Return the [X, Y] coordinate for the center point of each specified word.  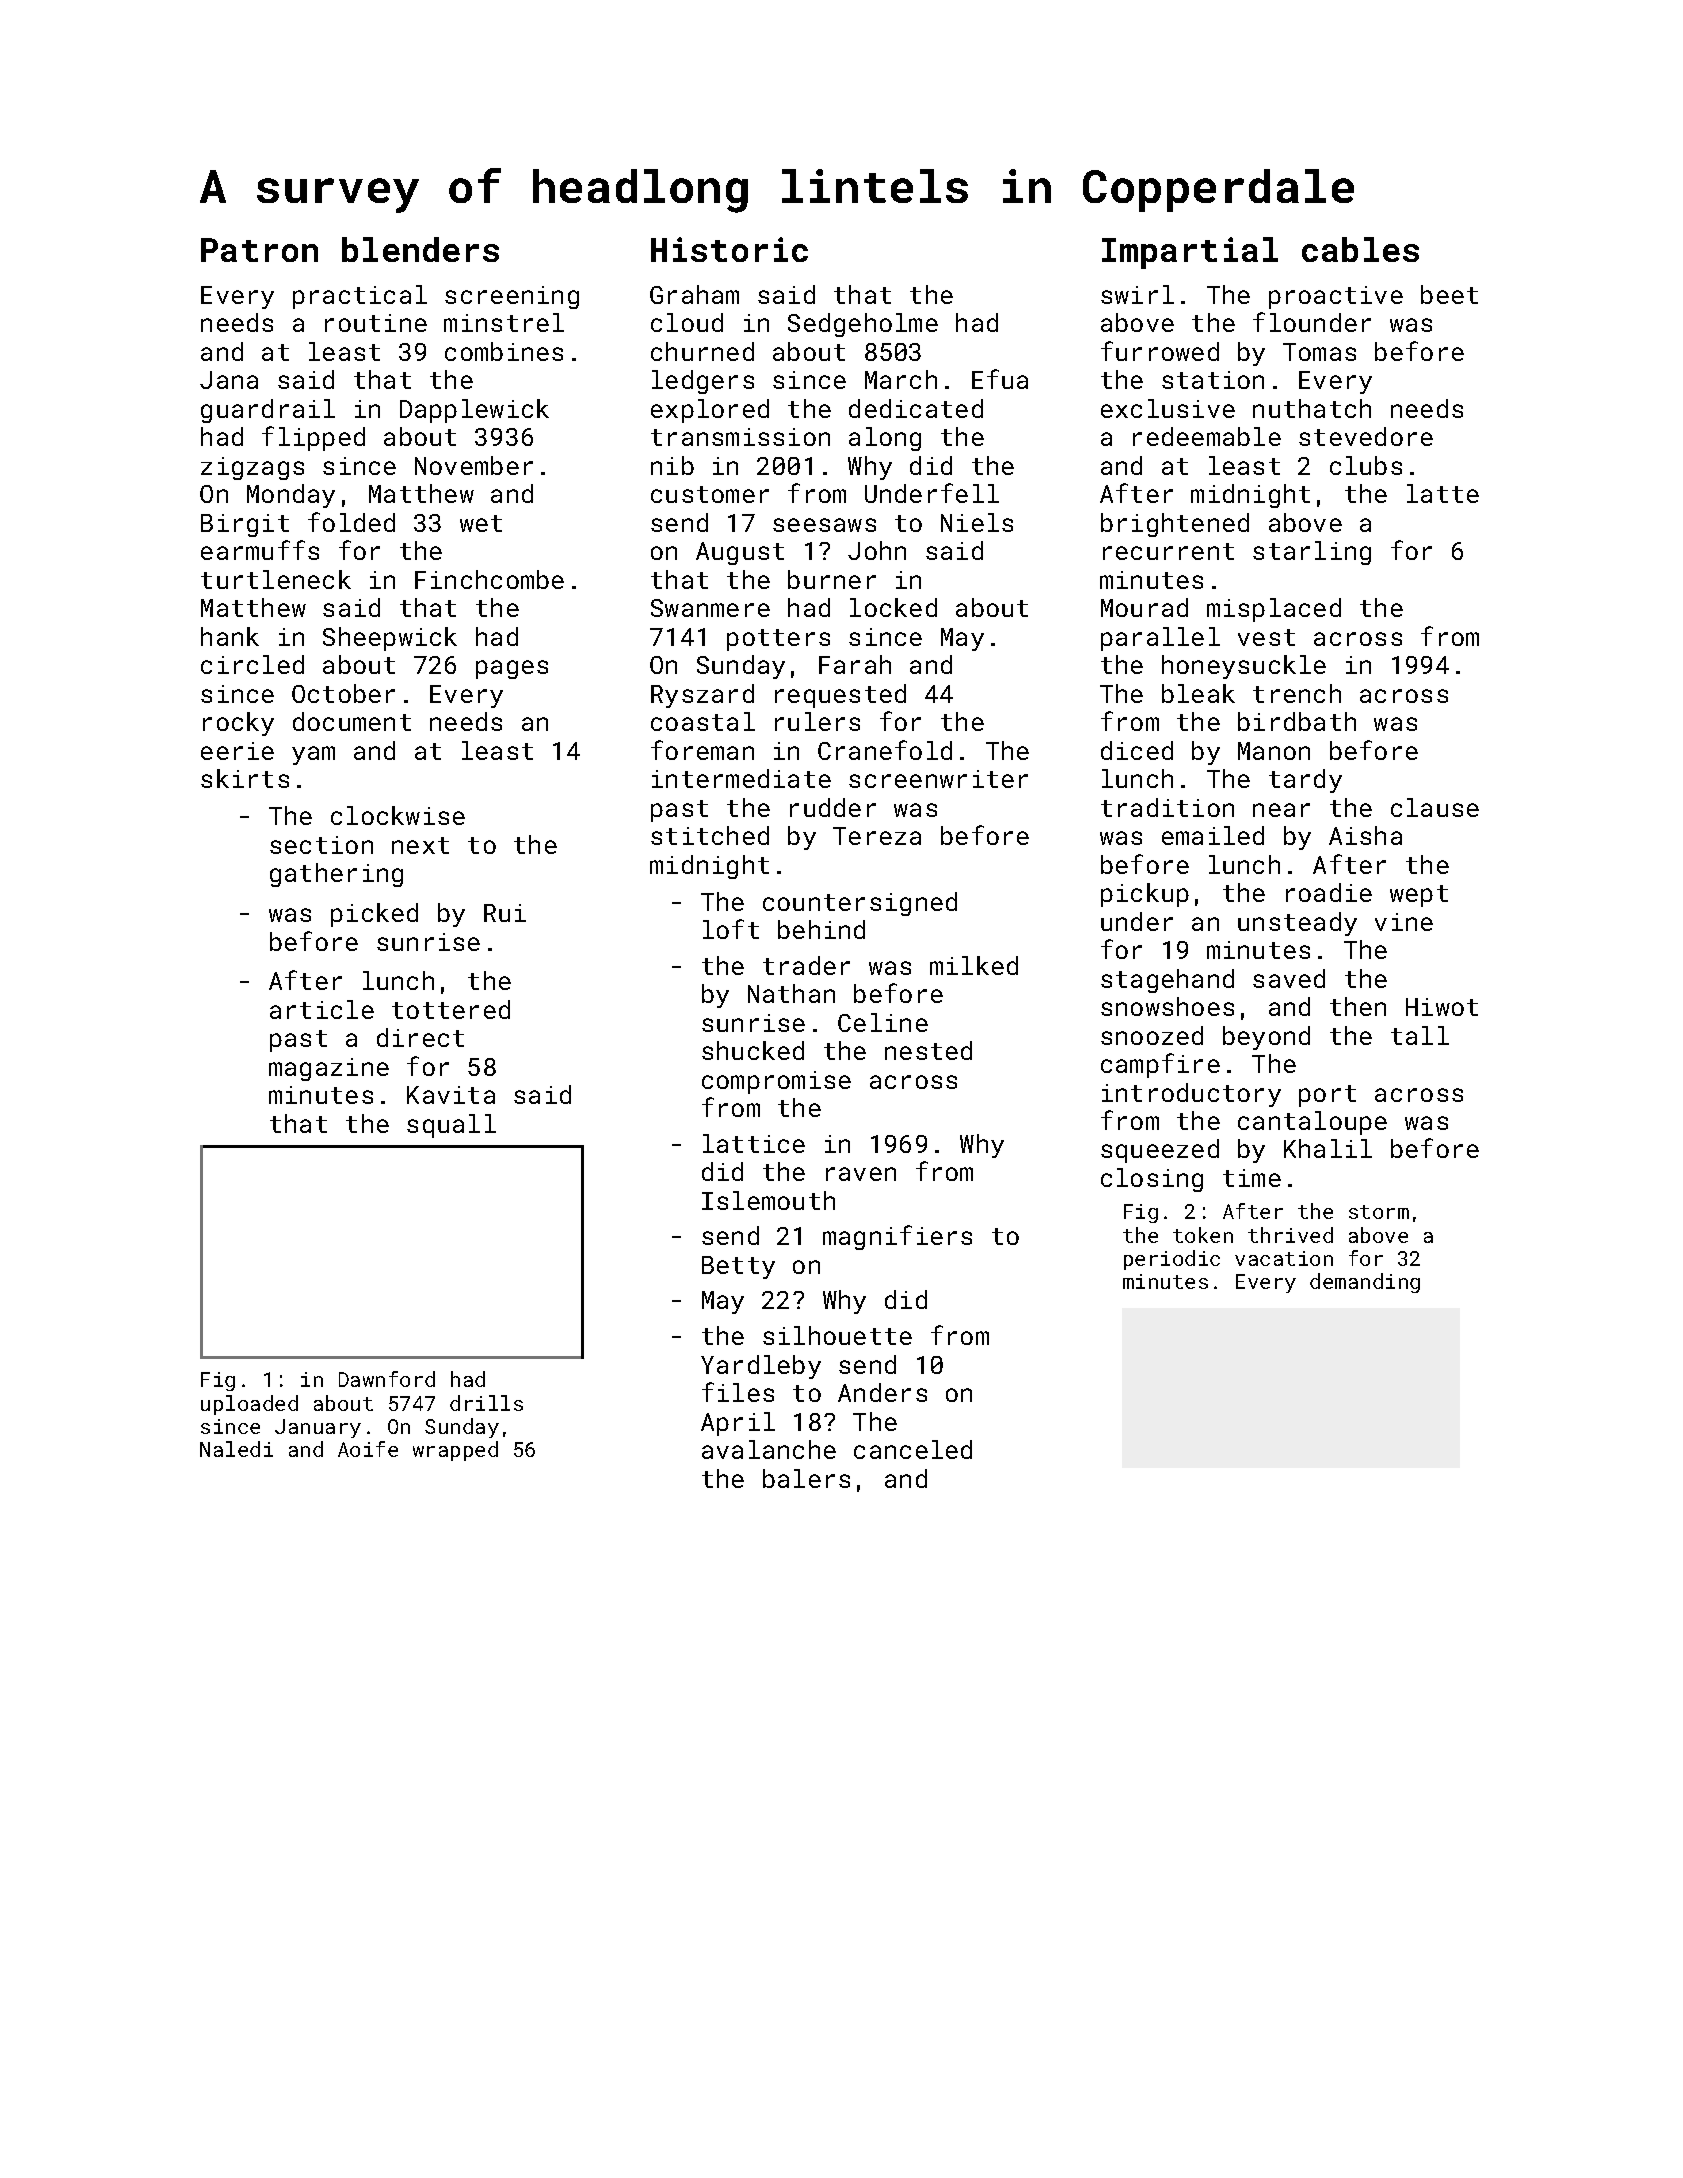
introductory [1191, 1095]
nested [928, 1050]
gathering [336, 875]
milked [974, 965]
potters [778, 640]
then [1358, 1006]
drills [486, 1403]
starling [1312, 553]
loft [731, 929]
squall [451, 1126]
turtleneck [276, 579]
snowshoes [1167, 1006]
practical [360, 297]
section [321, 845]
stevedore [1366, 436]
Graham [694, 294]
